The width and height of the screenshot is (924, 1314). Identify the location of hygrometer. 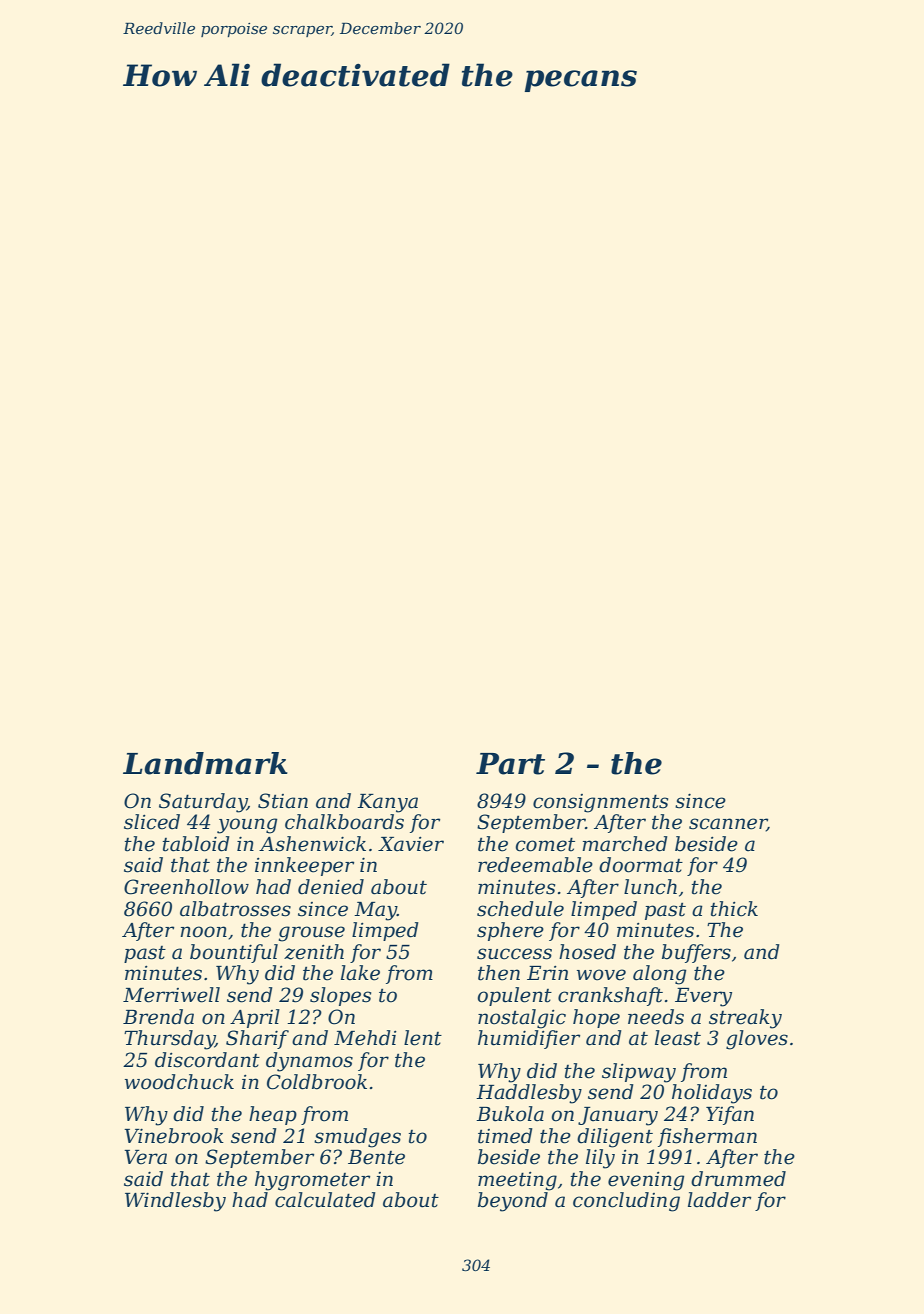
(312, 1181).
